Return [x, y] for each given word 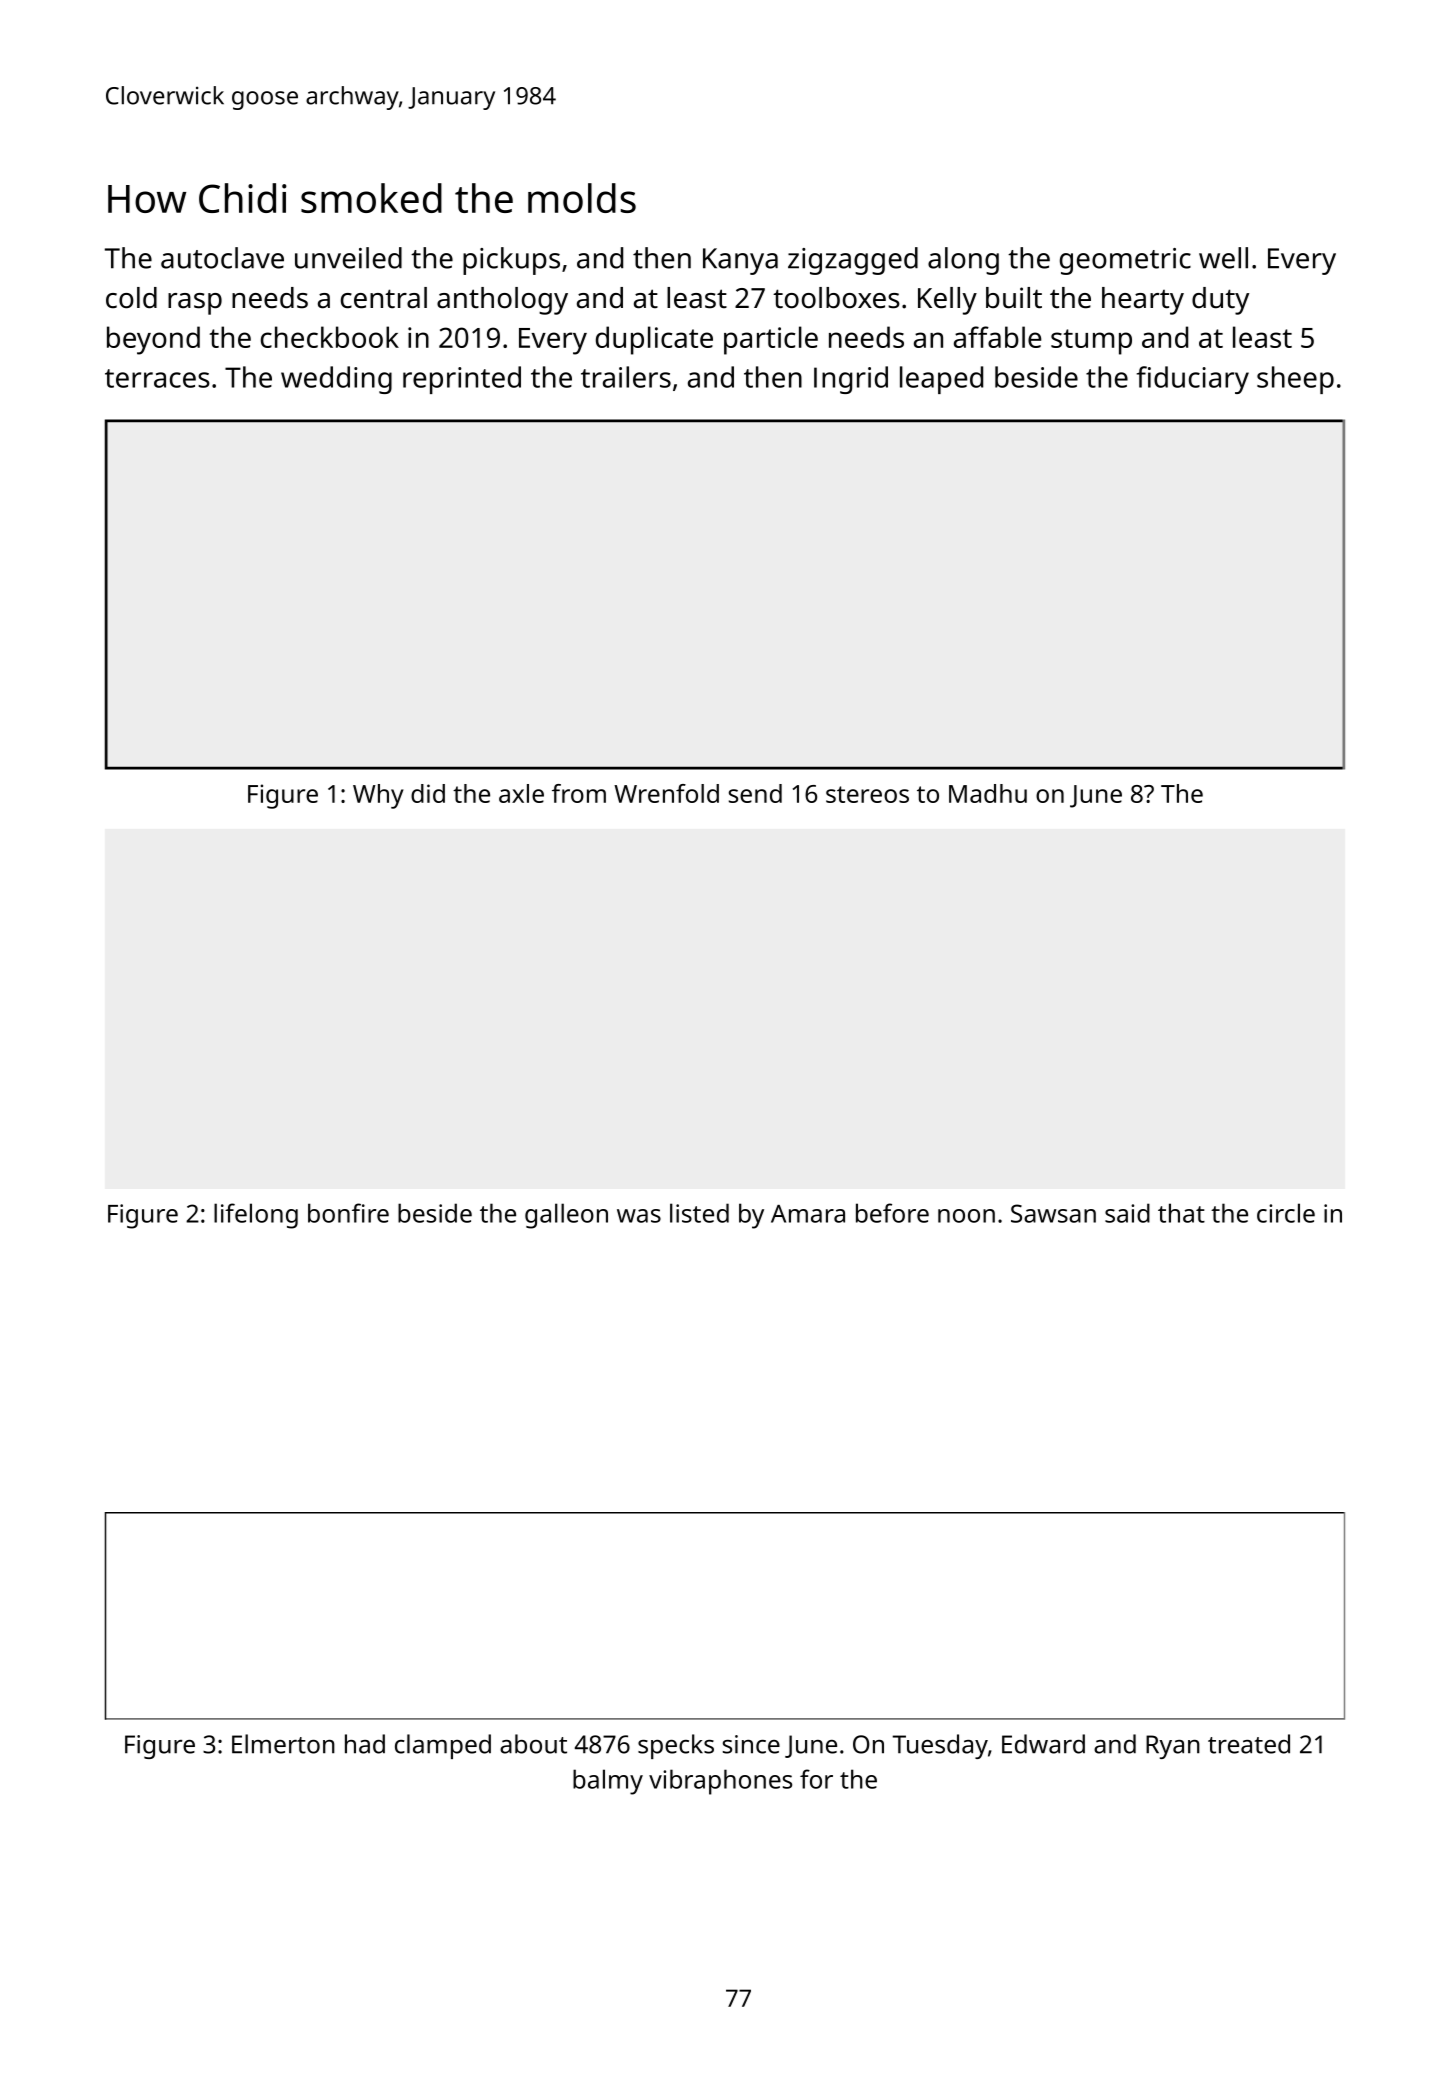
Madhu [988, 793]
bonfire [348, 1213]
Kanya [740, 261]
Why [378, 796]
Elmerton [283, 1744]
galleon [566, 1216]
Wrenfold [666, 793]
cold [131, 298]
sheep [1295, 380]
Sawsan [1053, 1213]
